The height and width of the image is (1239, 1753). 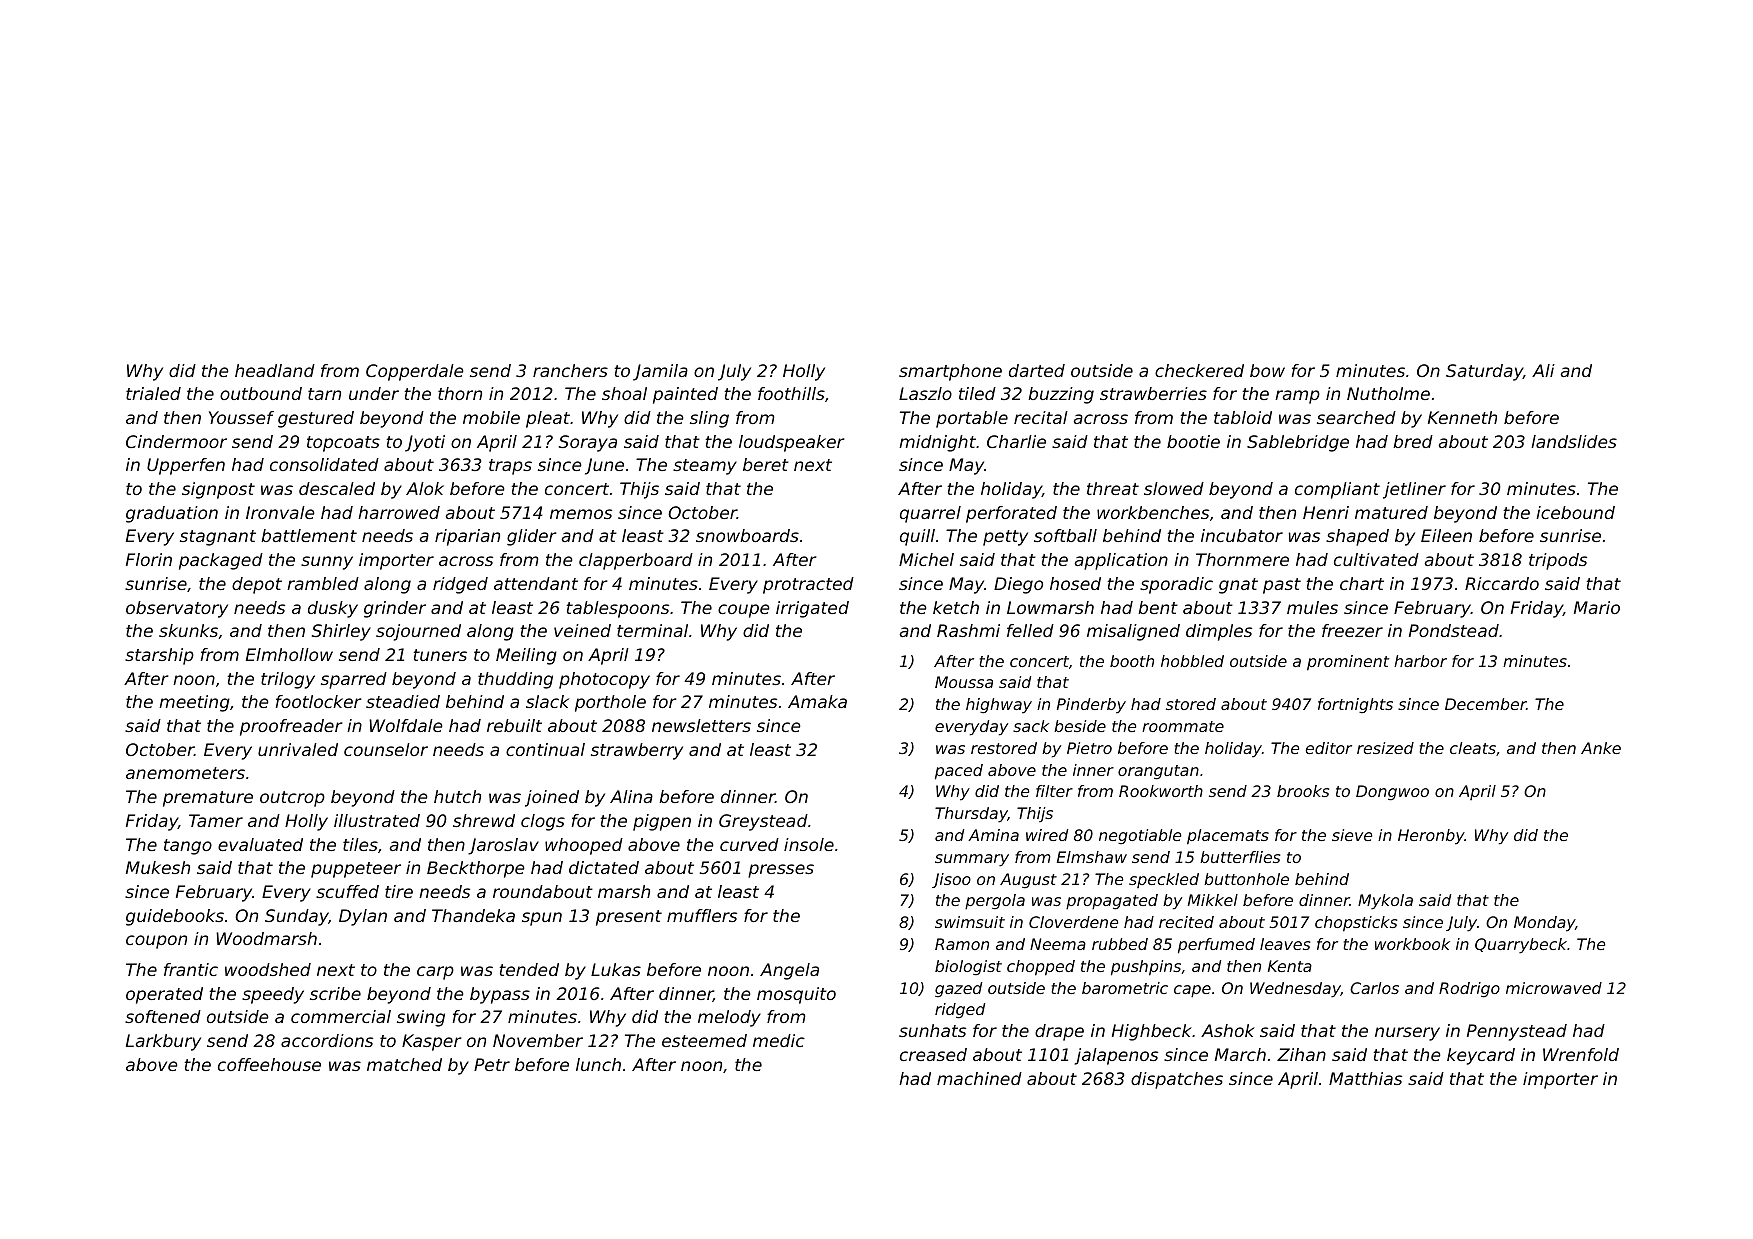 I want to click on Copperdale, so click(x=415, y=372).
